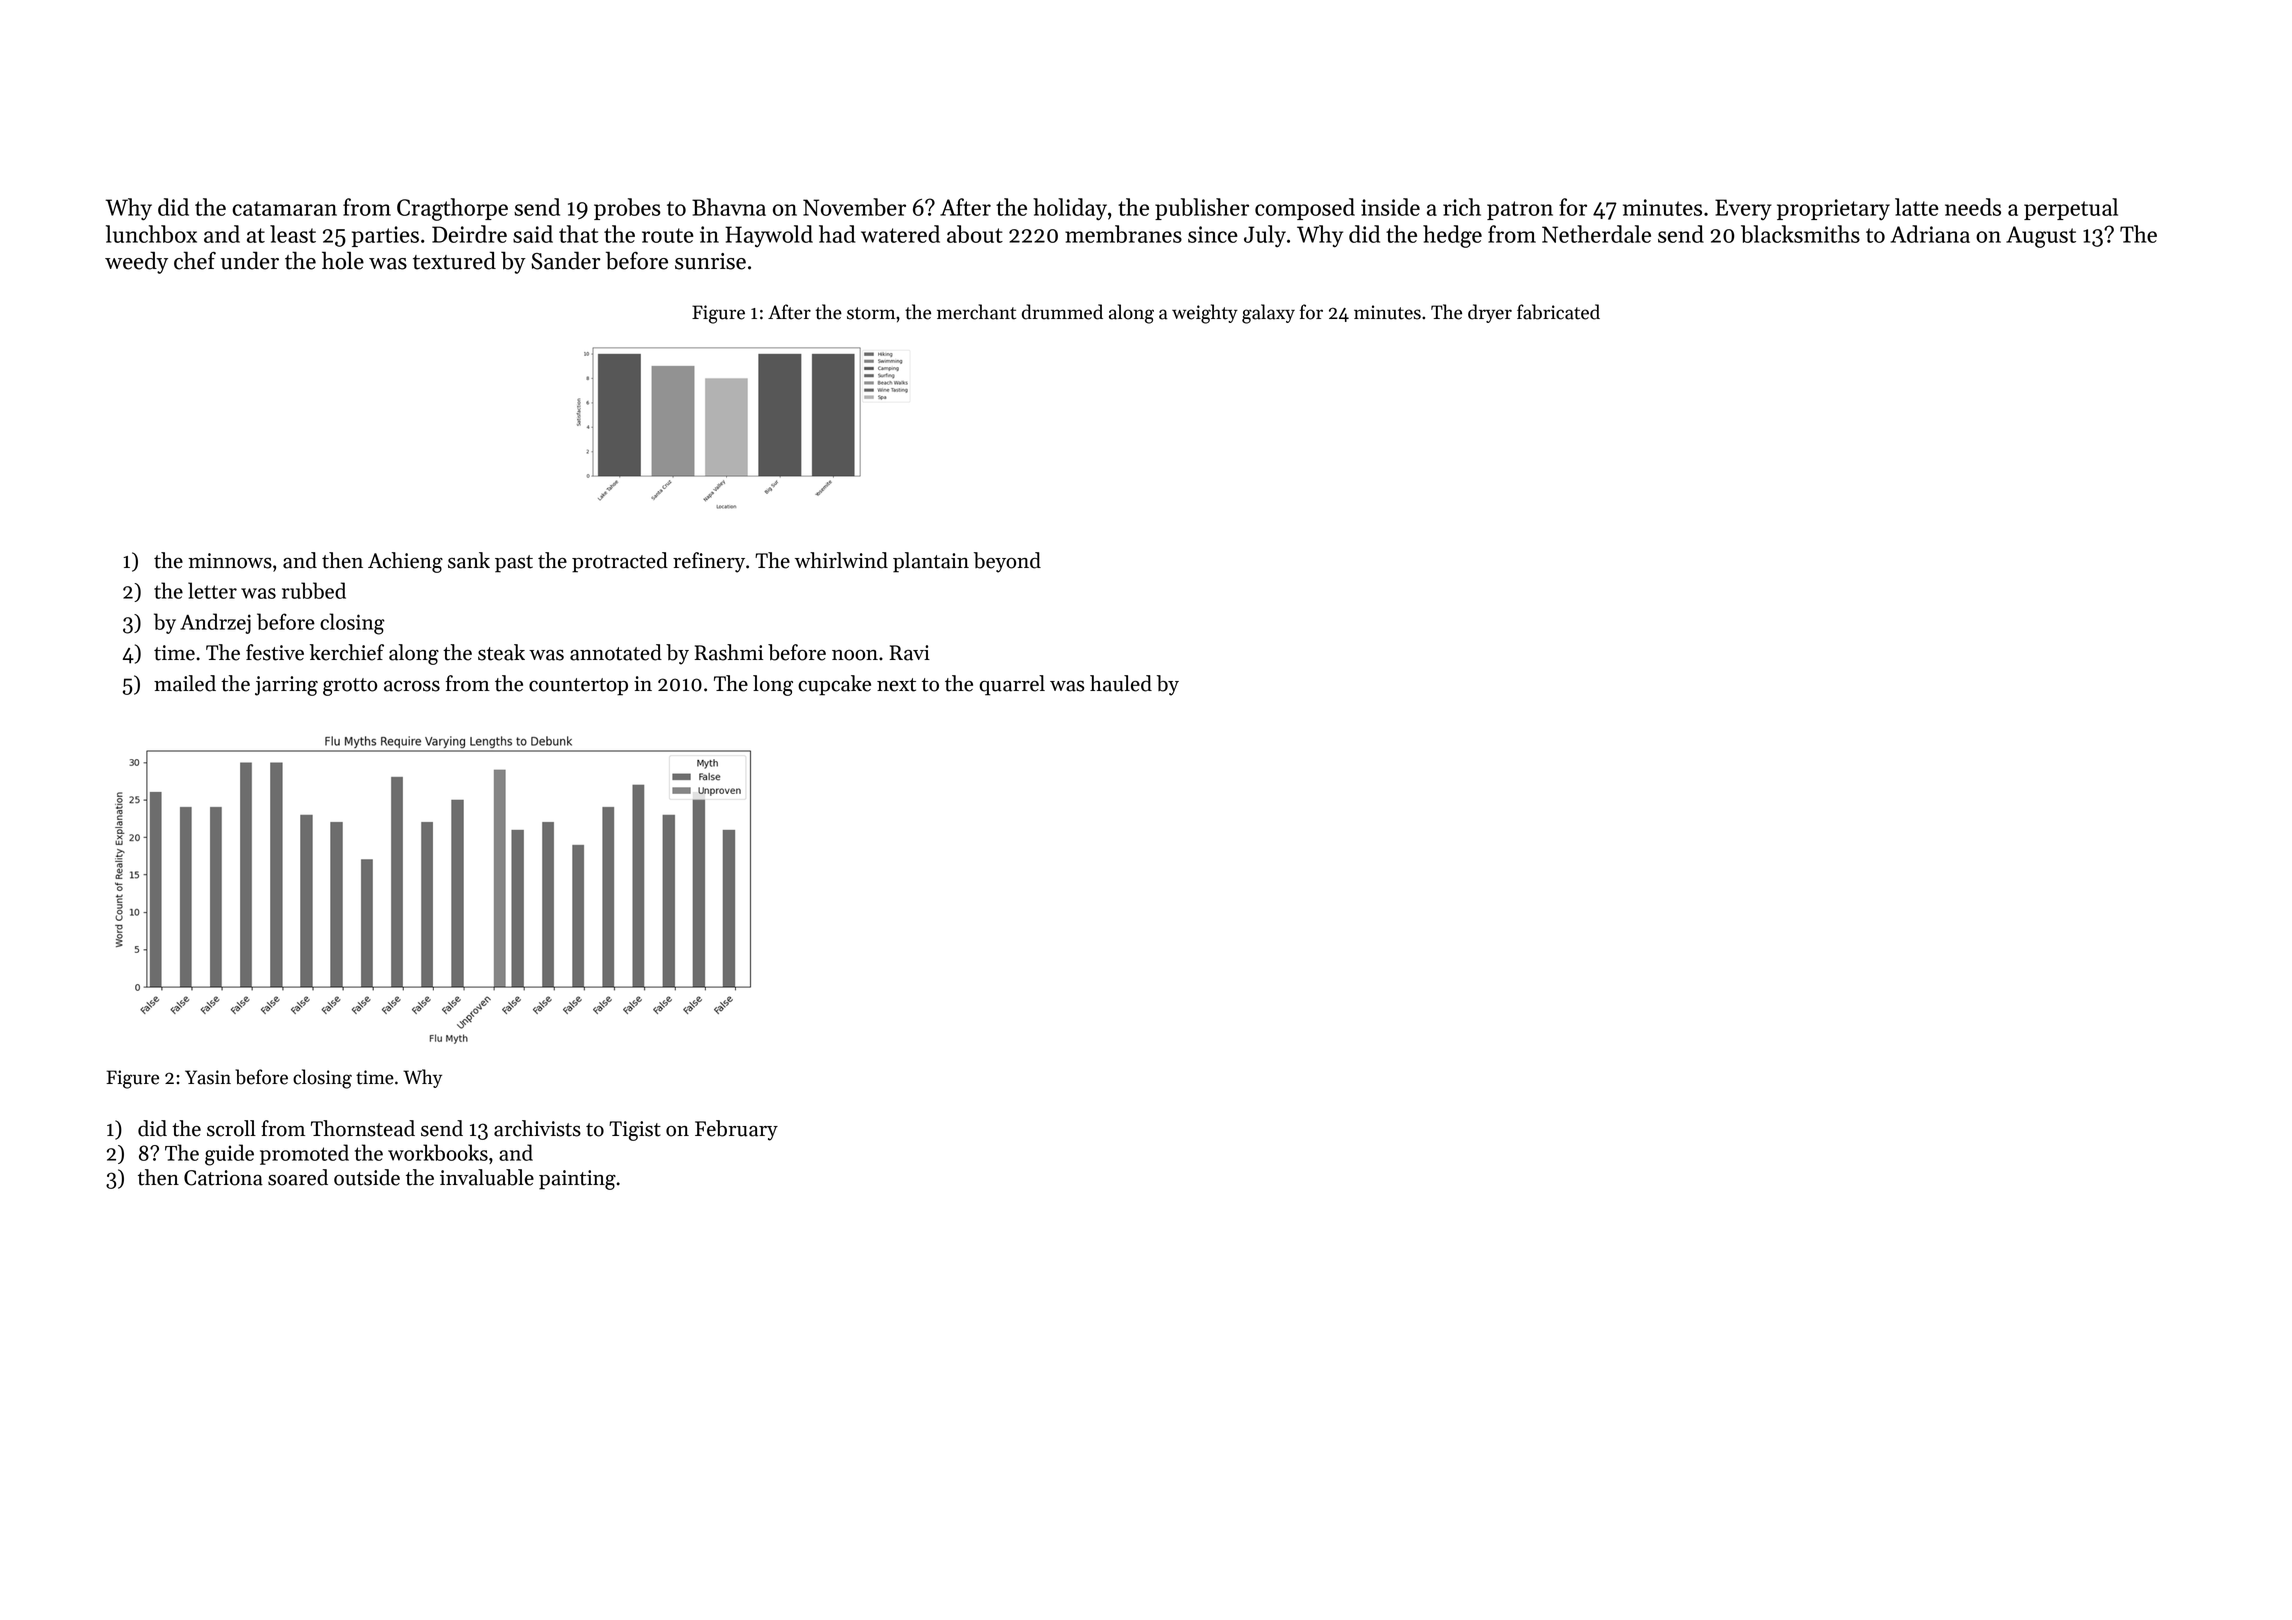 Image resolution: width=2292 pixels, height=1620 pixels. What do you see at coordinates (1012, 685) in the document?
I see `quarrel` at bounding box center [1012, 685].
